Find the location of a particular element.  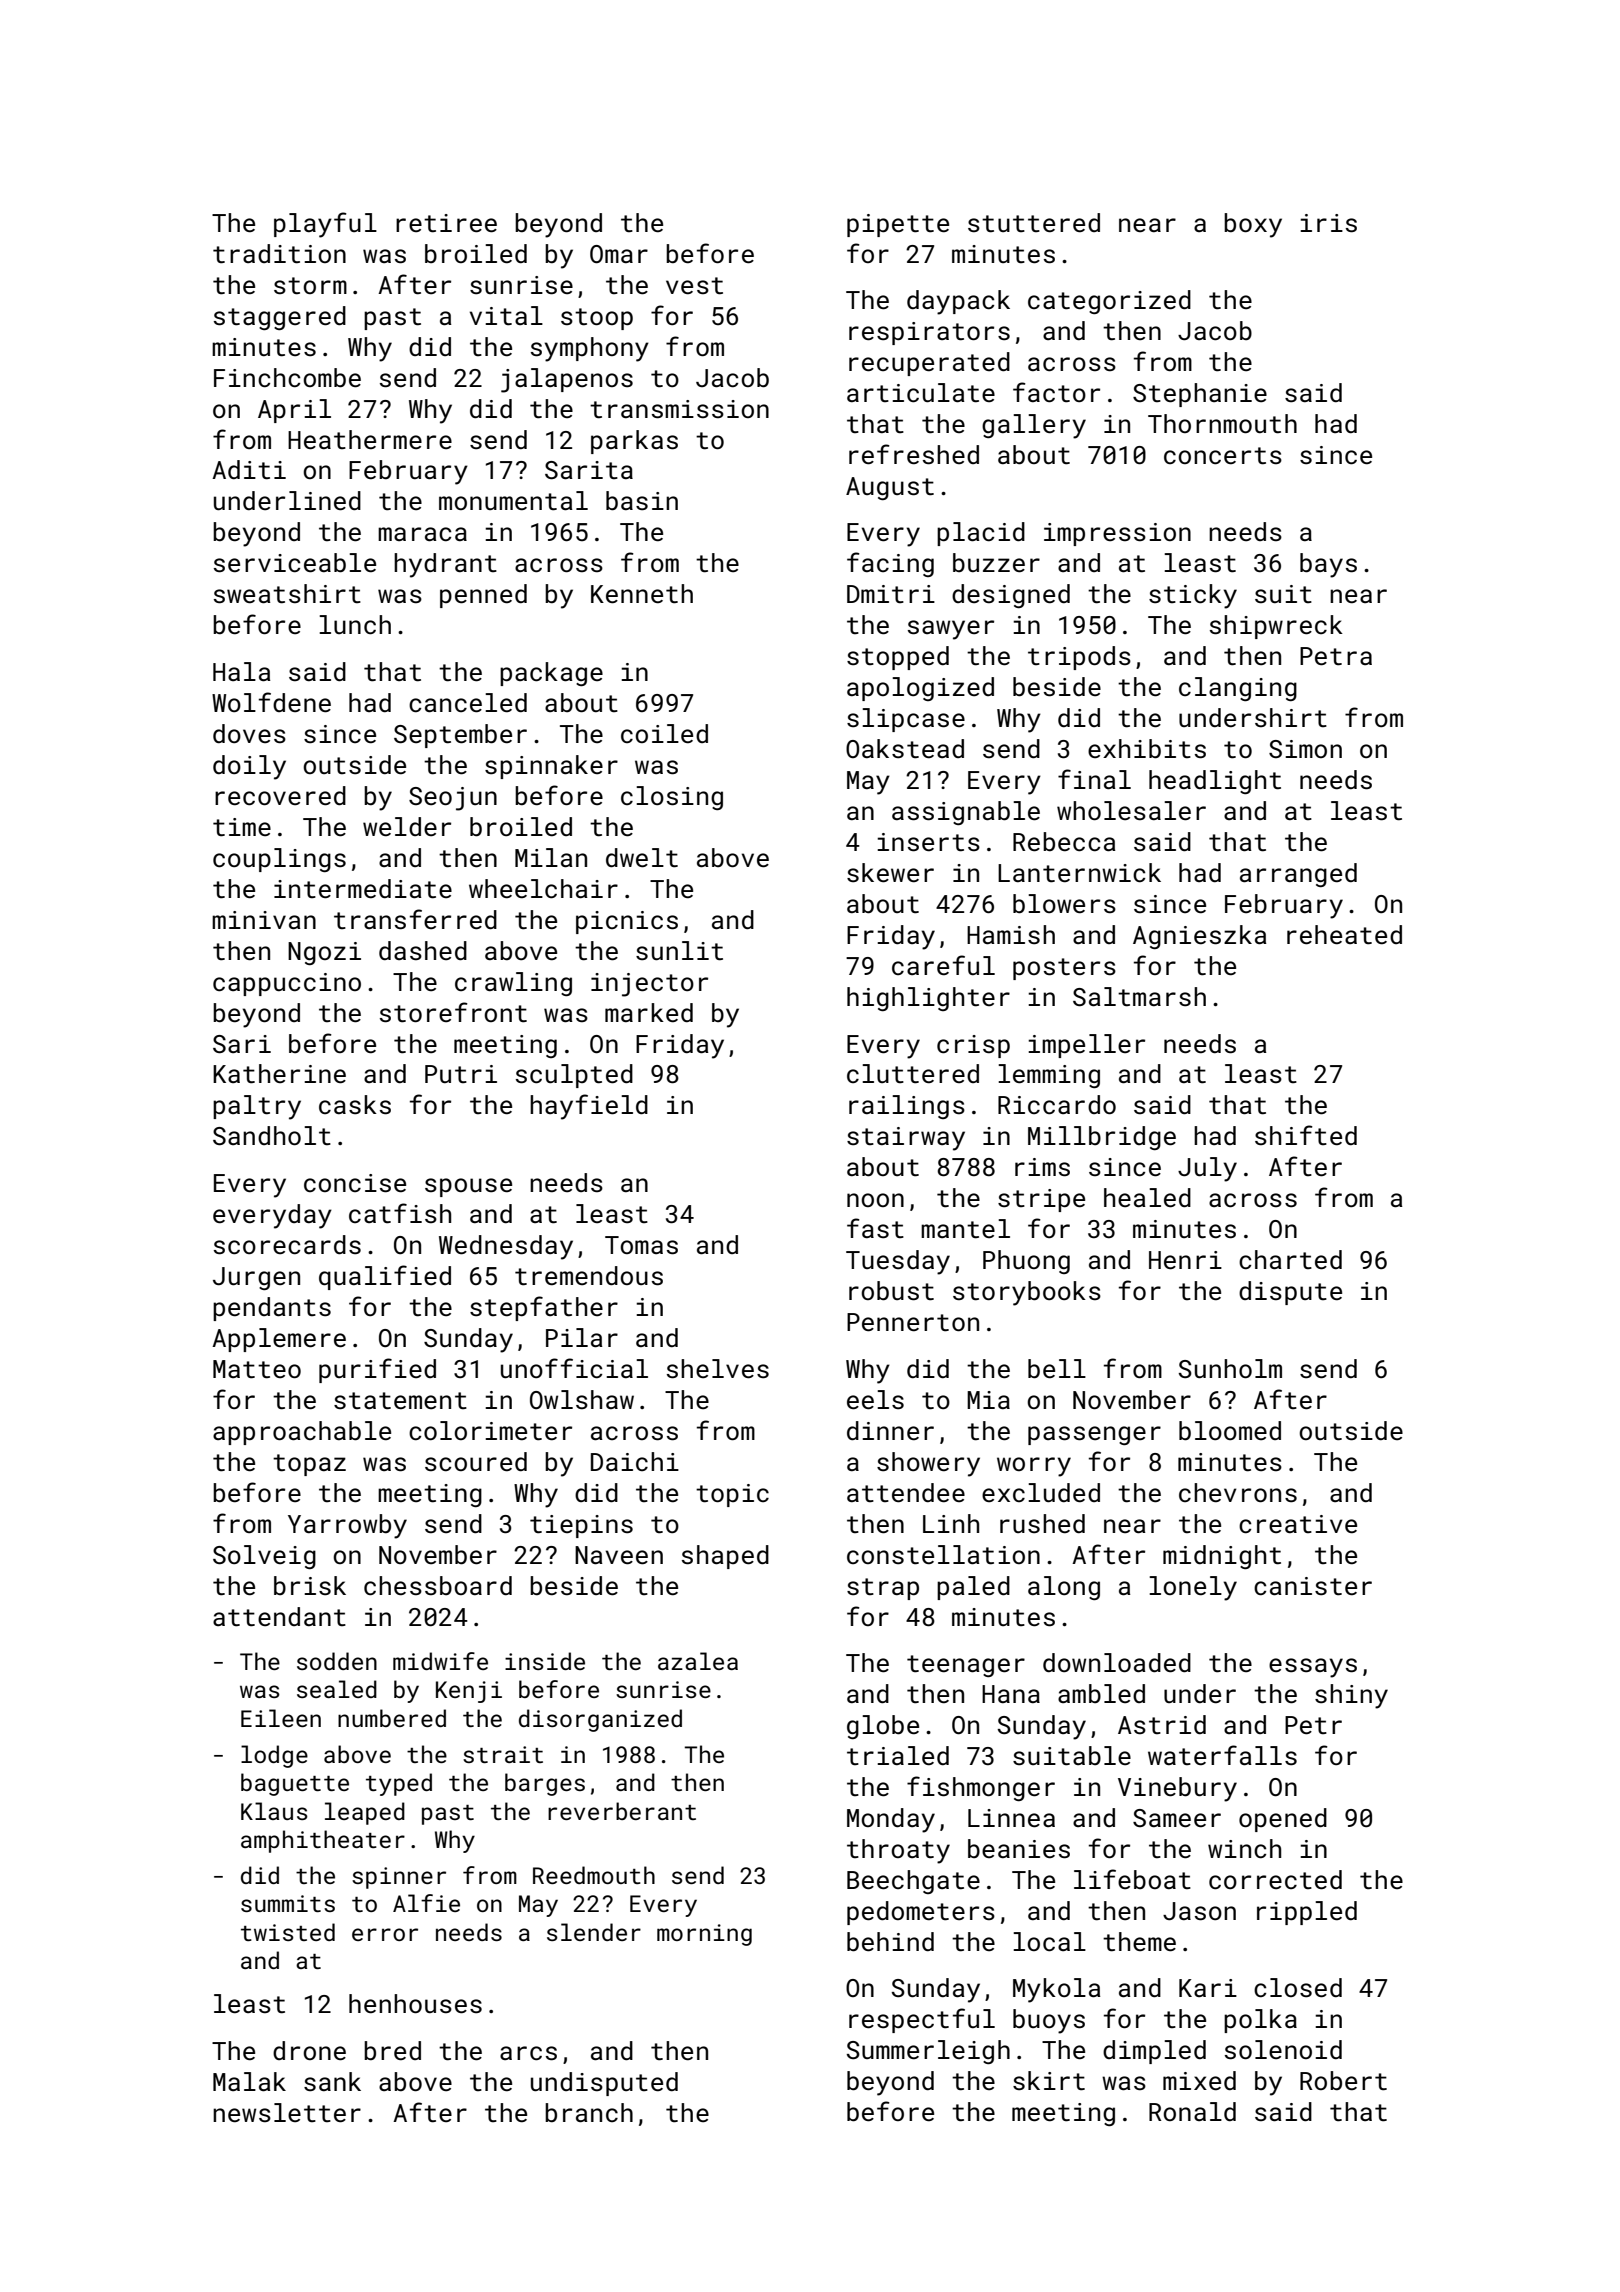

respectful is located at coordinates (922, 2020).
